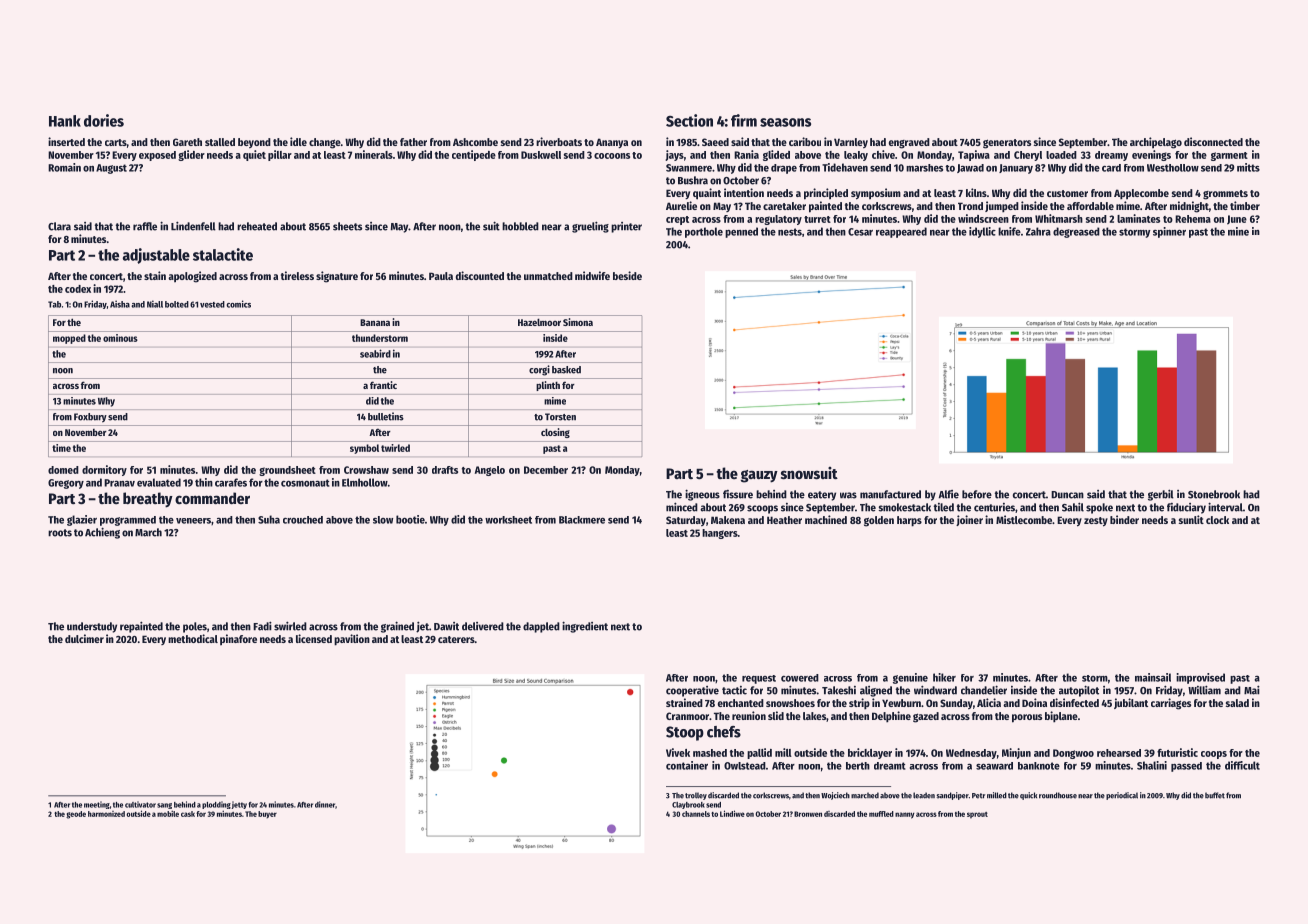 Image resolution: width=1308 pixels, height=924 pixels. What do you see at coordinates (66, 484) in the screenshot?
I see `Gregory` at bounding box center [66, 484].
